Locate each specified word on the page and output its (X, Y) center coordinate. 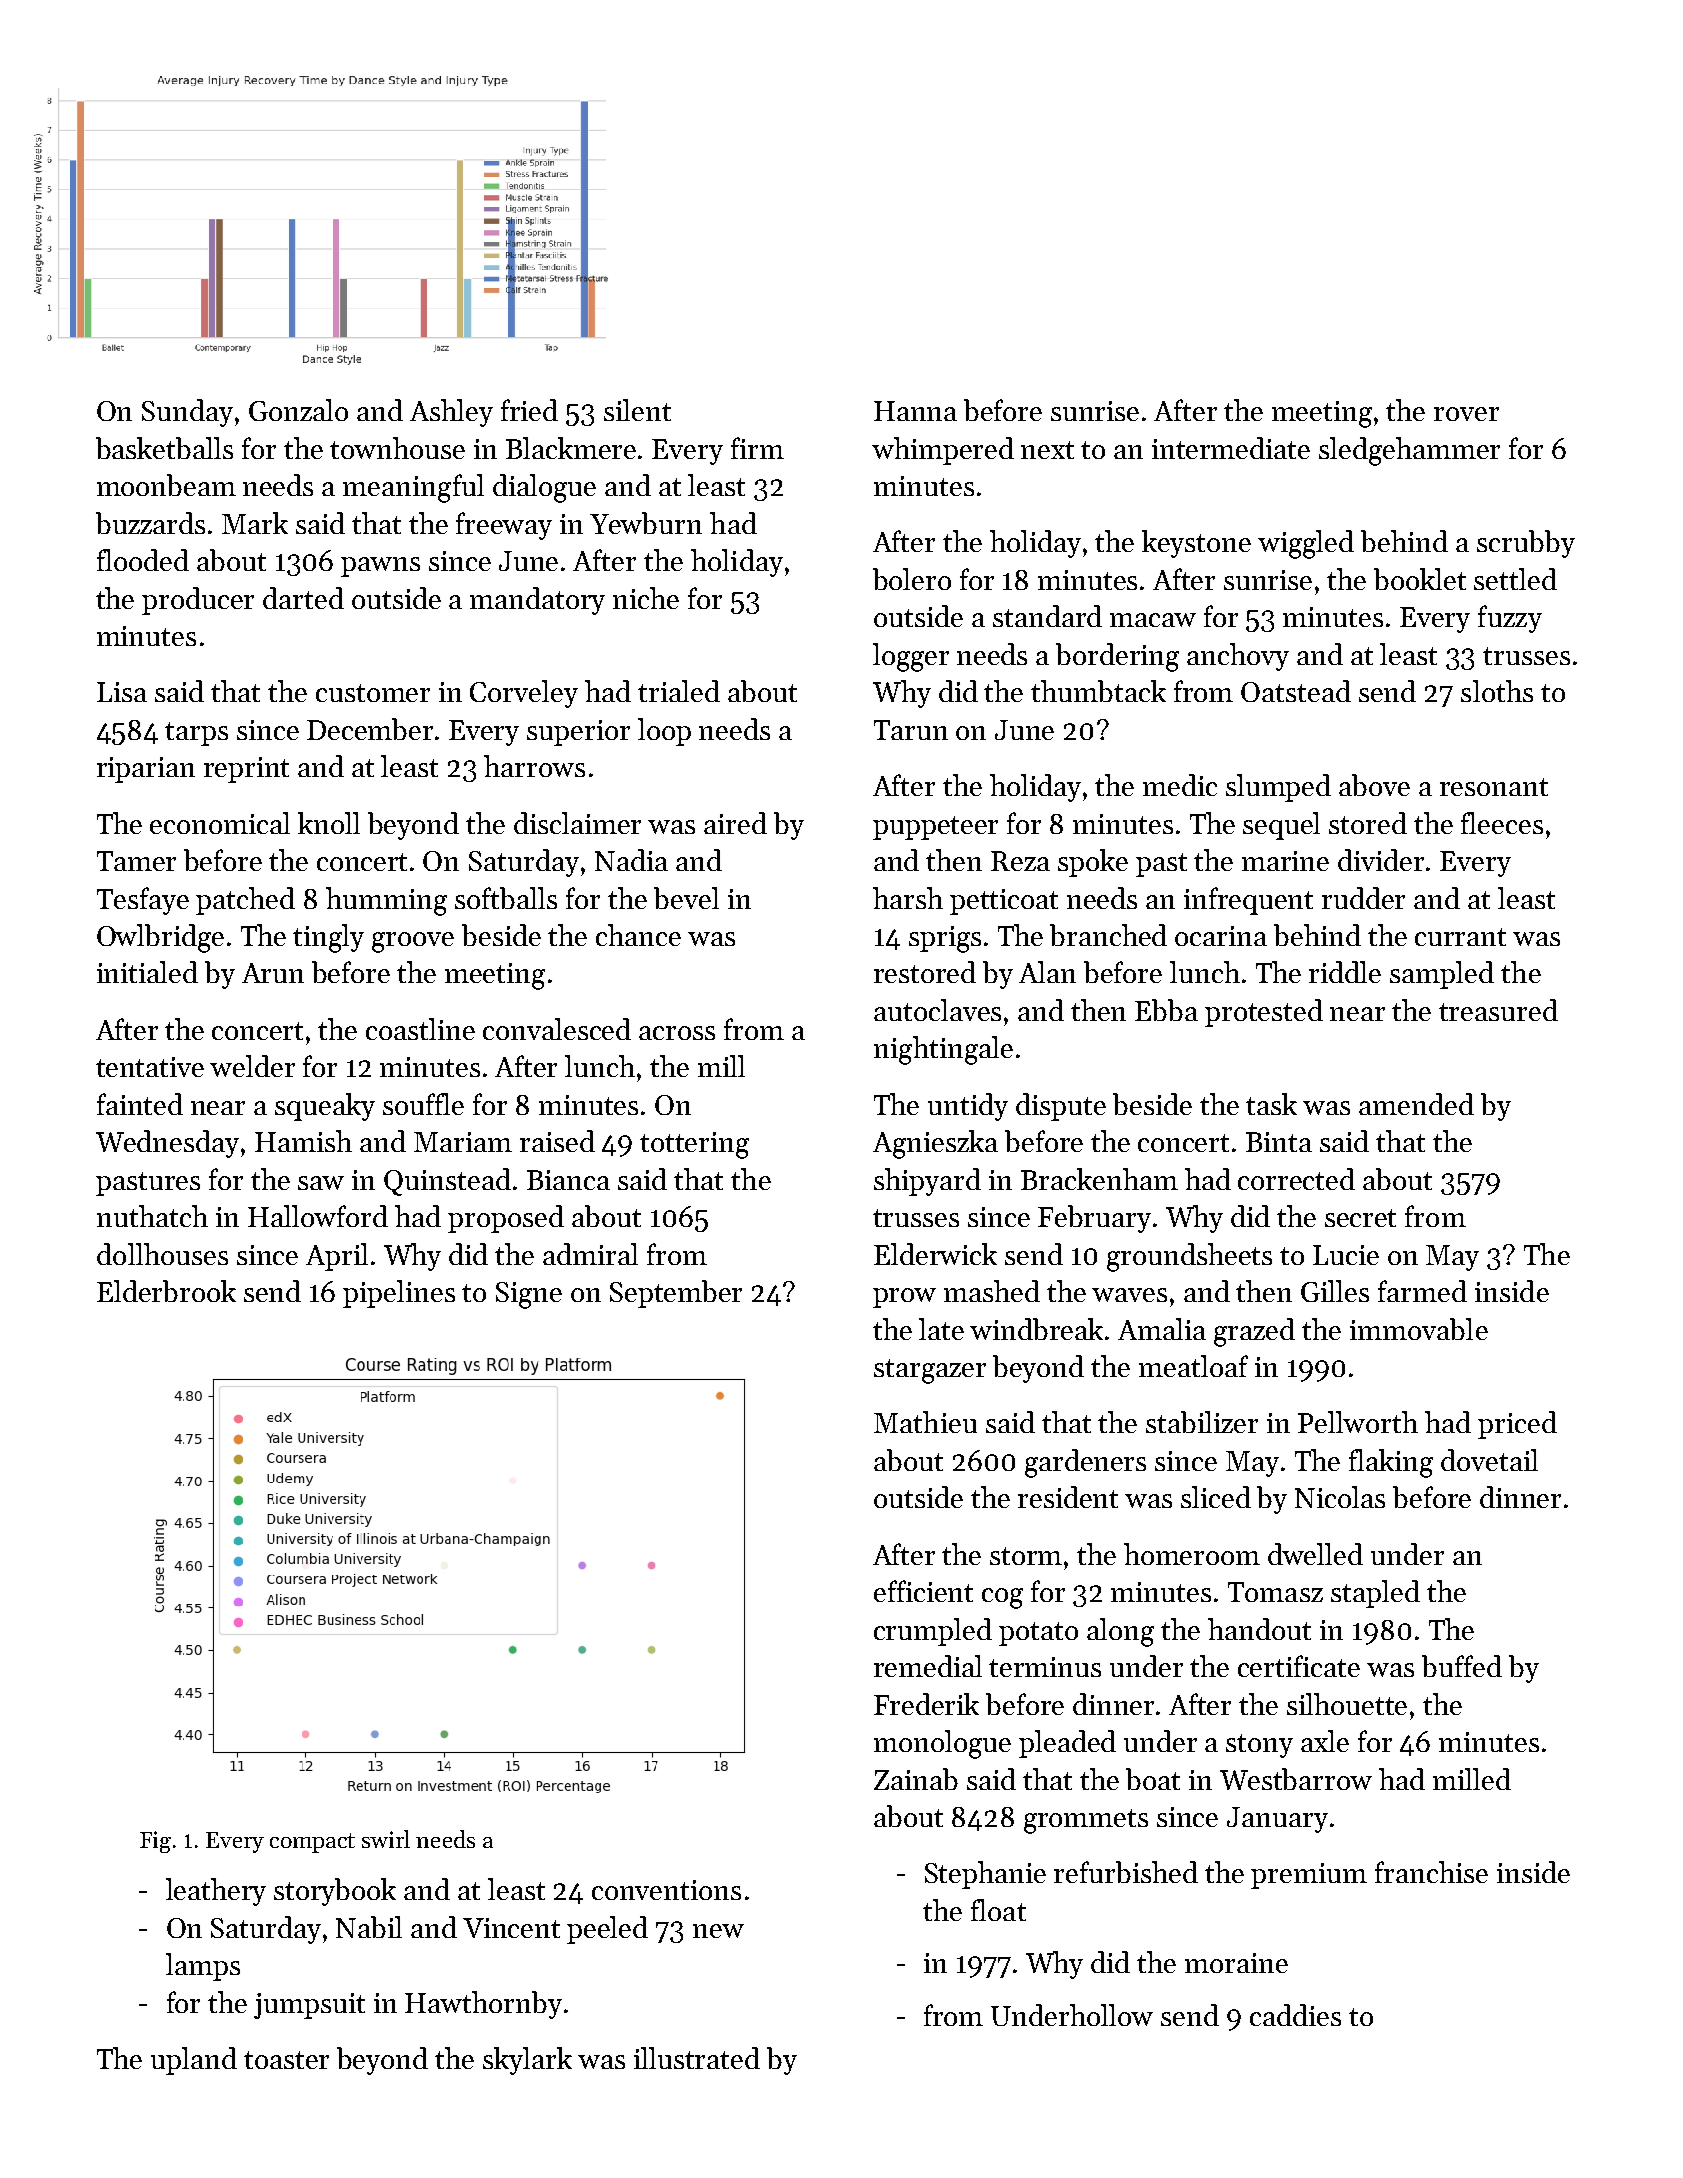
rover (1466, 414)
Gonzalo (298, 410)
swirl (386, 1839)
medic (1180, 785)
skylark (527, 2061)
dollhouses (162, 1254)
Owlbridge (160, 938)
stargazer (930, 1371)
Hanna (915, 411)
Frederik (926, 1704)
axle (1325, 1741)
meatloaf (1193, 1366)
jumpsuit (309, 2006)
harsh (908, 898)
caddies (1295, 2015)
